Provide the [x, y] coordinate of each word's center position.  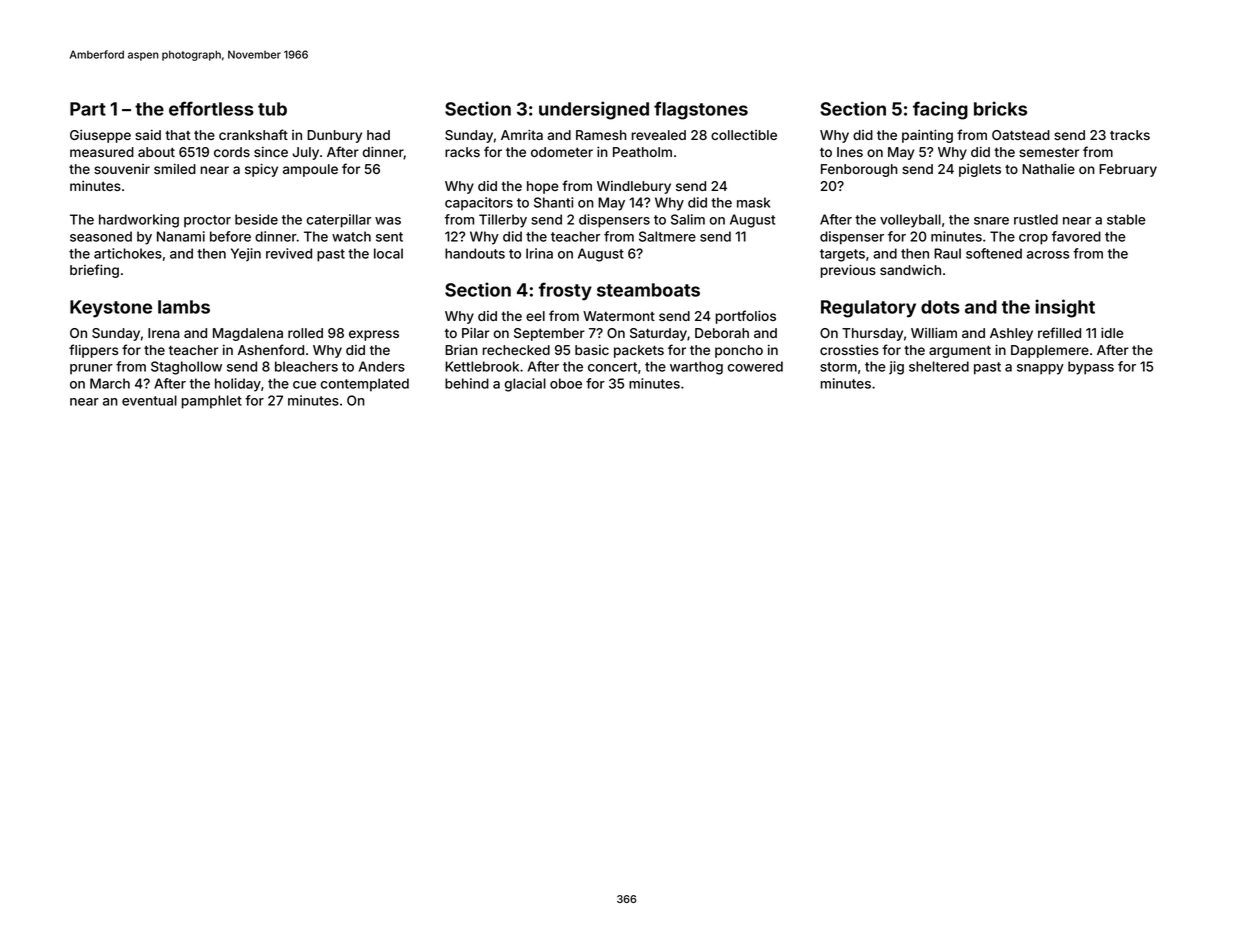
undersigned [594, 110]
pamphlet [212, 402]
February [1128, 170]
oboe [566, 383]
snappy [1040, 369]
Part [88, 109]
